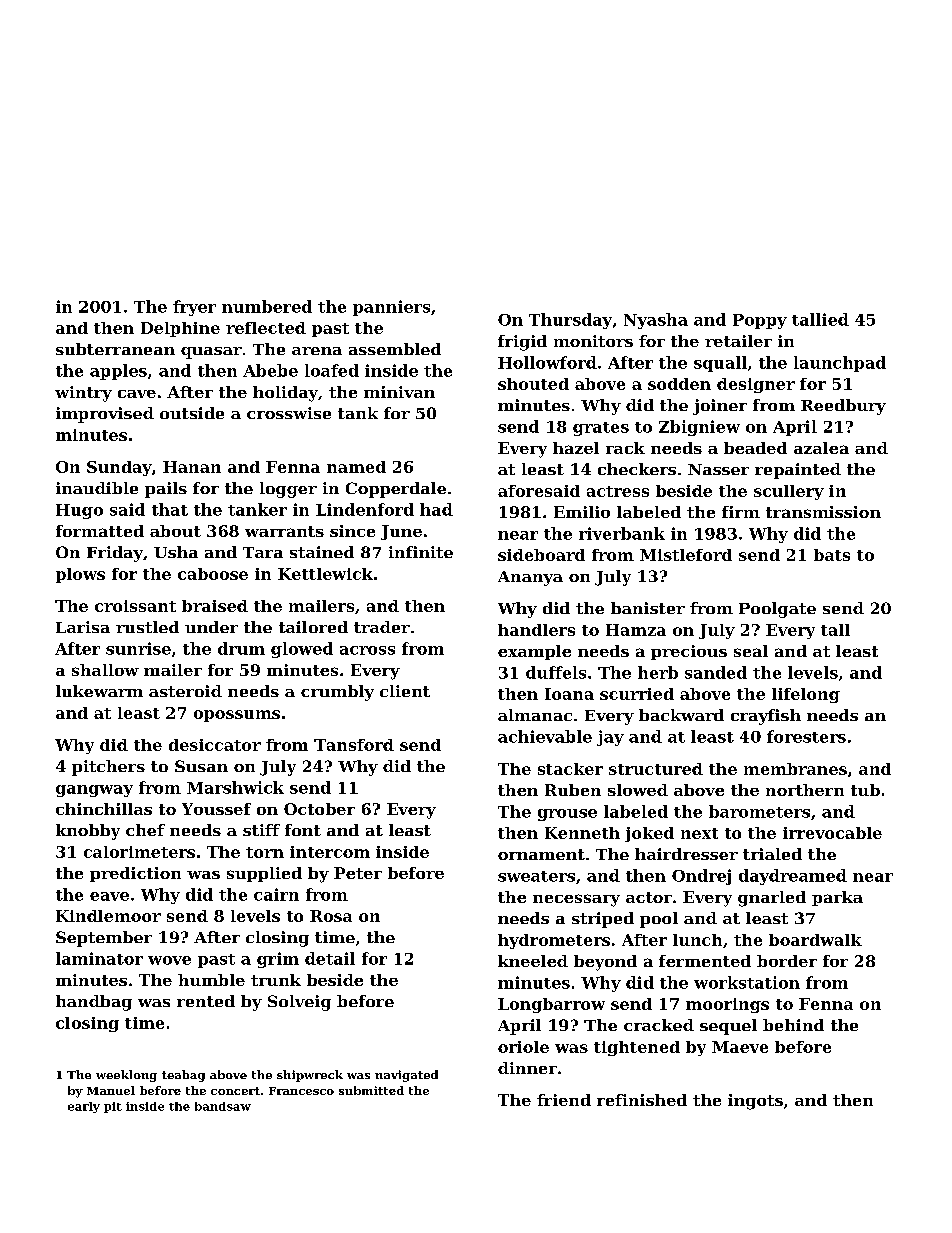 This image has height=1233, width=952. Describe the element at coordinates (396, 490) in the image. I see `Copperdale` at that location.
